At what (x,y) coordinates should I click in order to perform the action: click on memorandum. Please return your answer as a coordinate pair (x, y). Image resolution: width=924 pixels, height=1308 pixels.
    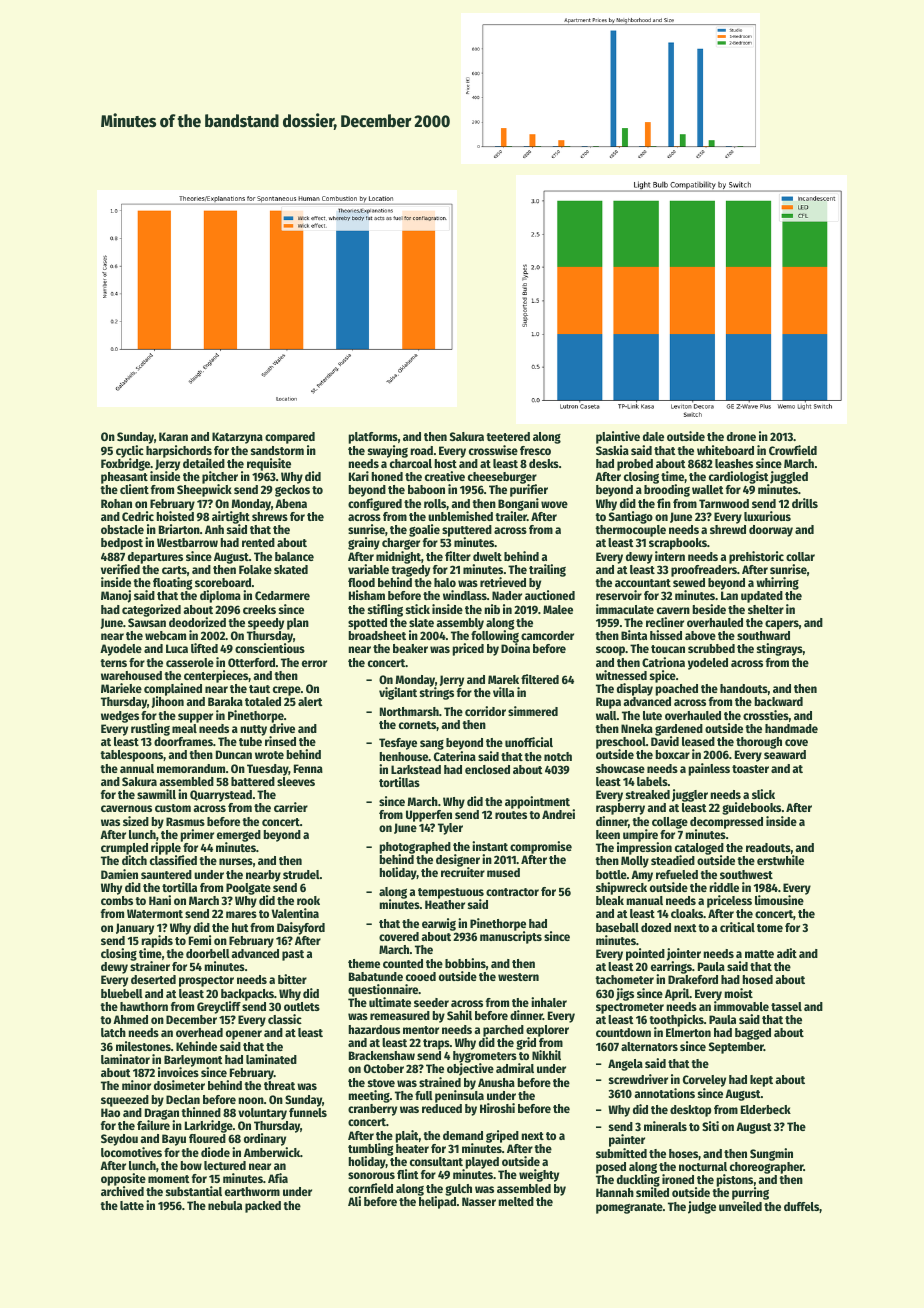
    Looking at the image, I should click on (191, 768).
